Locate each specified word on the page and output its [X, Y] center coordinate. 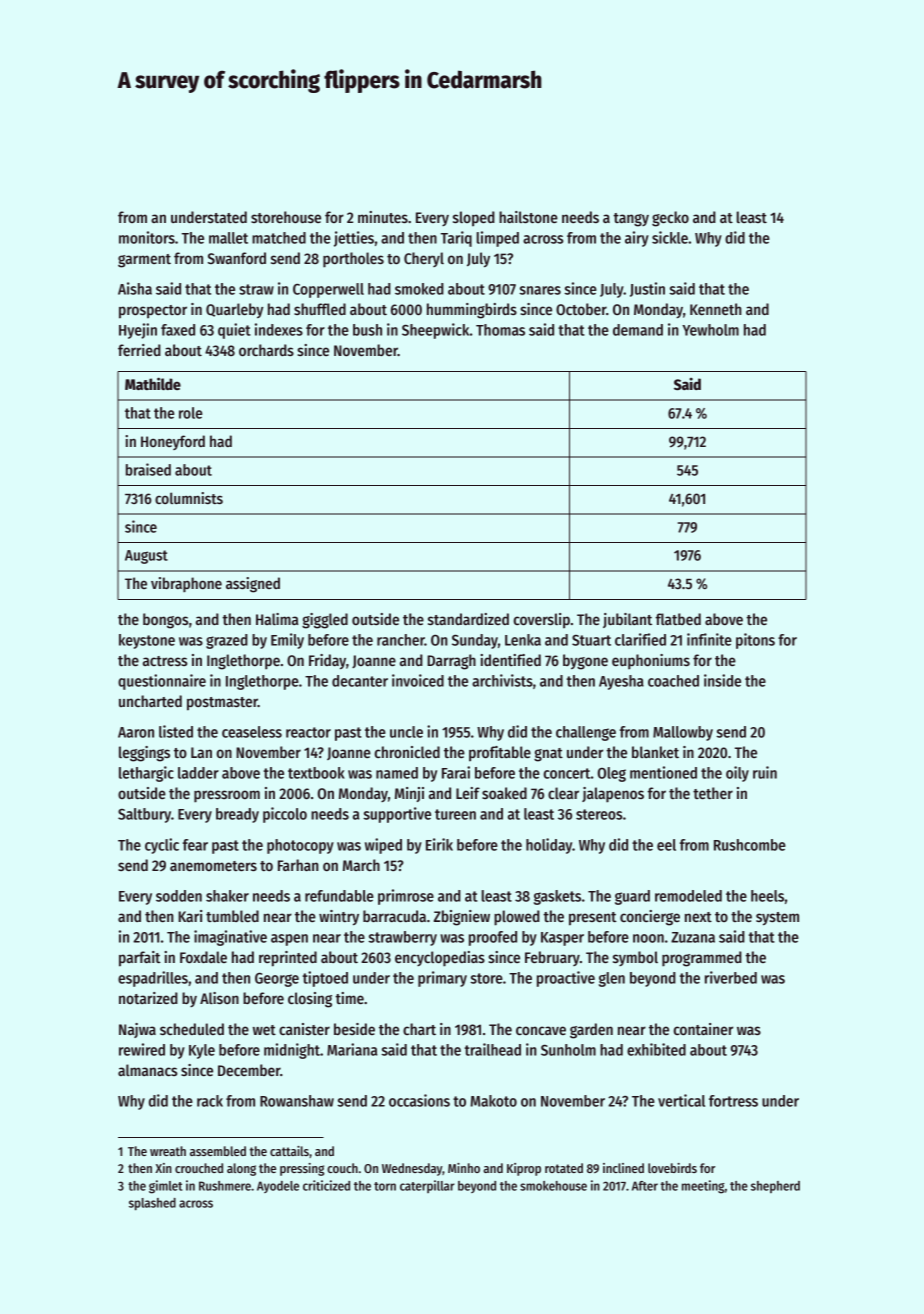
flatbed [678, 619]
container [703, 1029]
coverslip [541, 621]
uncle [406, 732]
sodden [179, 896]
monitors [147, 237]
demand [638, 330]
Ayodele [278, 1187]
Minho [464, 1168]
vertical [681, 1100]
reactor [308, 732]
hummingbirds [472, 311]
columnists [189, 498]
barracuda [394, 916]
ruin [765, 772]
